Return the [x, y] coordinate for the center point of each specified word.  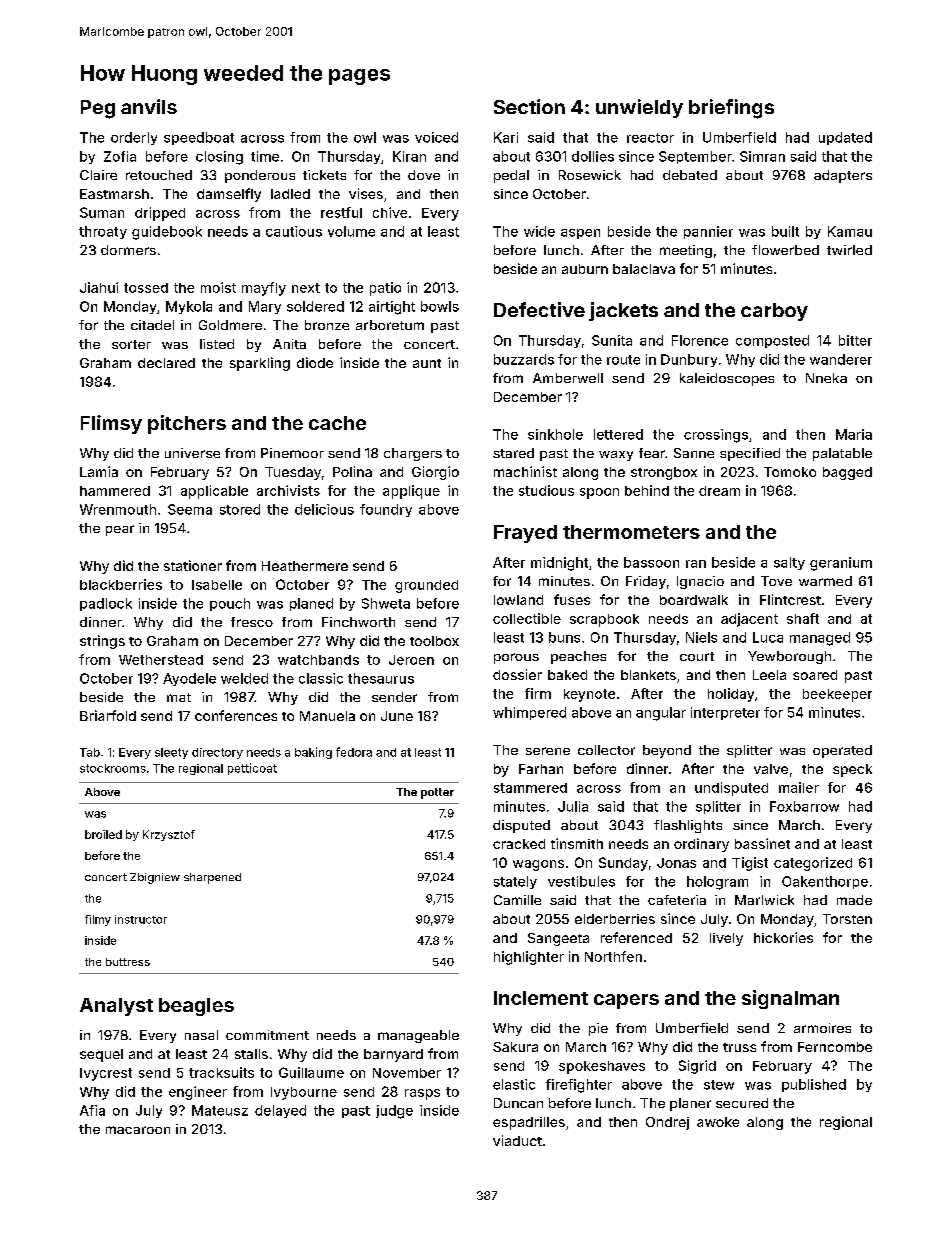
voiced [436, 137]
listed [217, 344]
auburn [585, 269]
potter [437, 793]
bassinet [762, 843]
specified [750, 454]
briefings [731, 109]
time [265, 156]
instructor [141, 919]
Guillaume [311, 1072]
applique [411, 492]
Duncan [518, 1103]
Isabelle [217, 585]
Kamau [850, 231]
